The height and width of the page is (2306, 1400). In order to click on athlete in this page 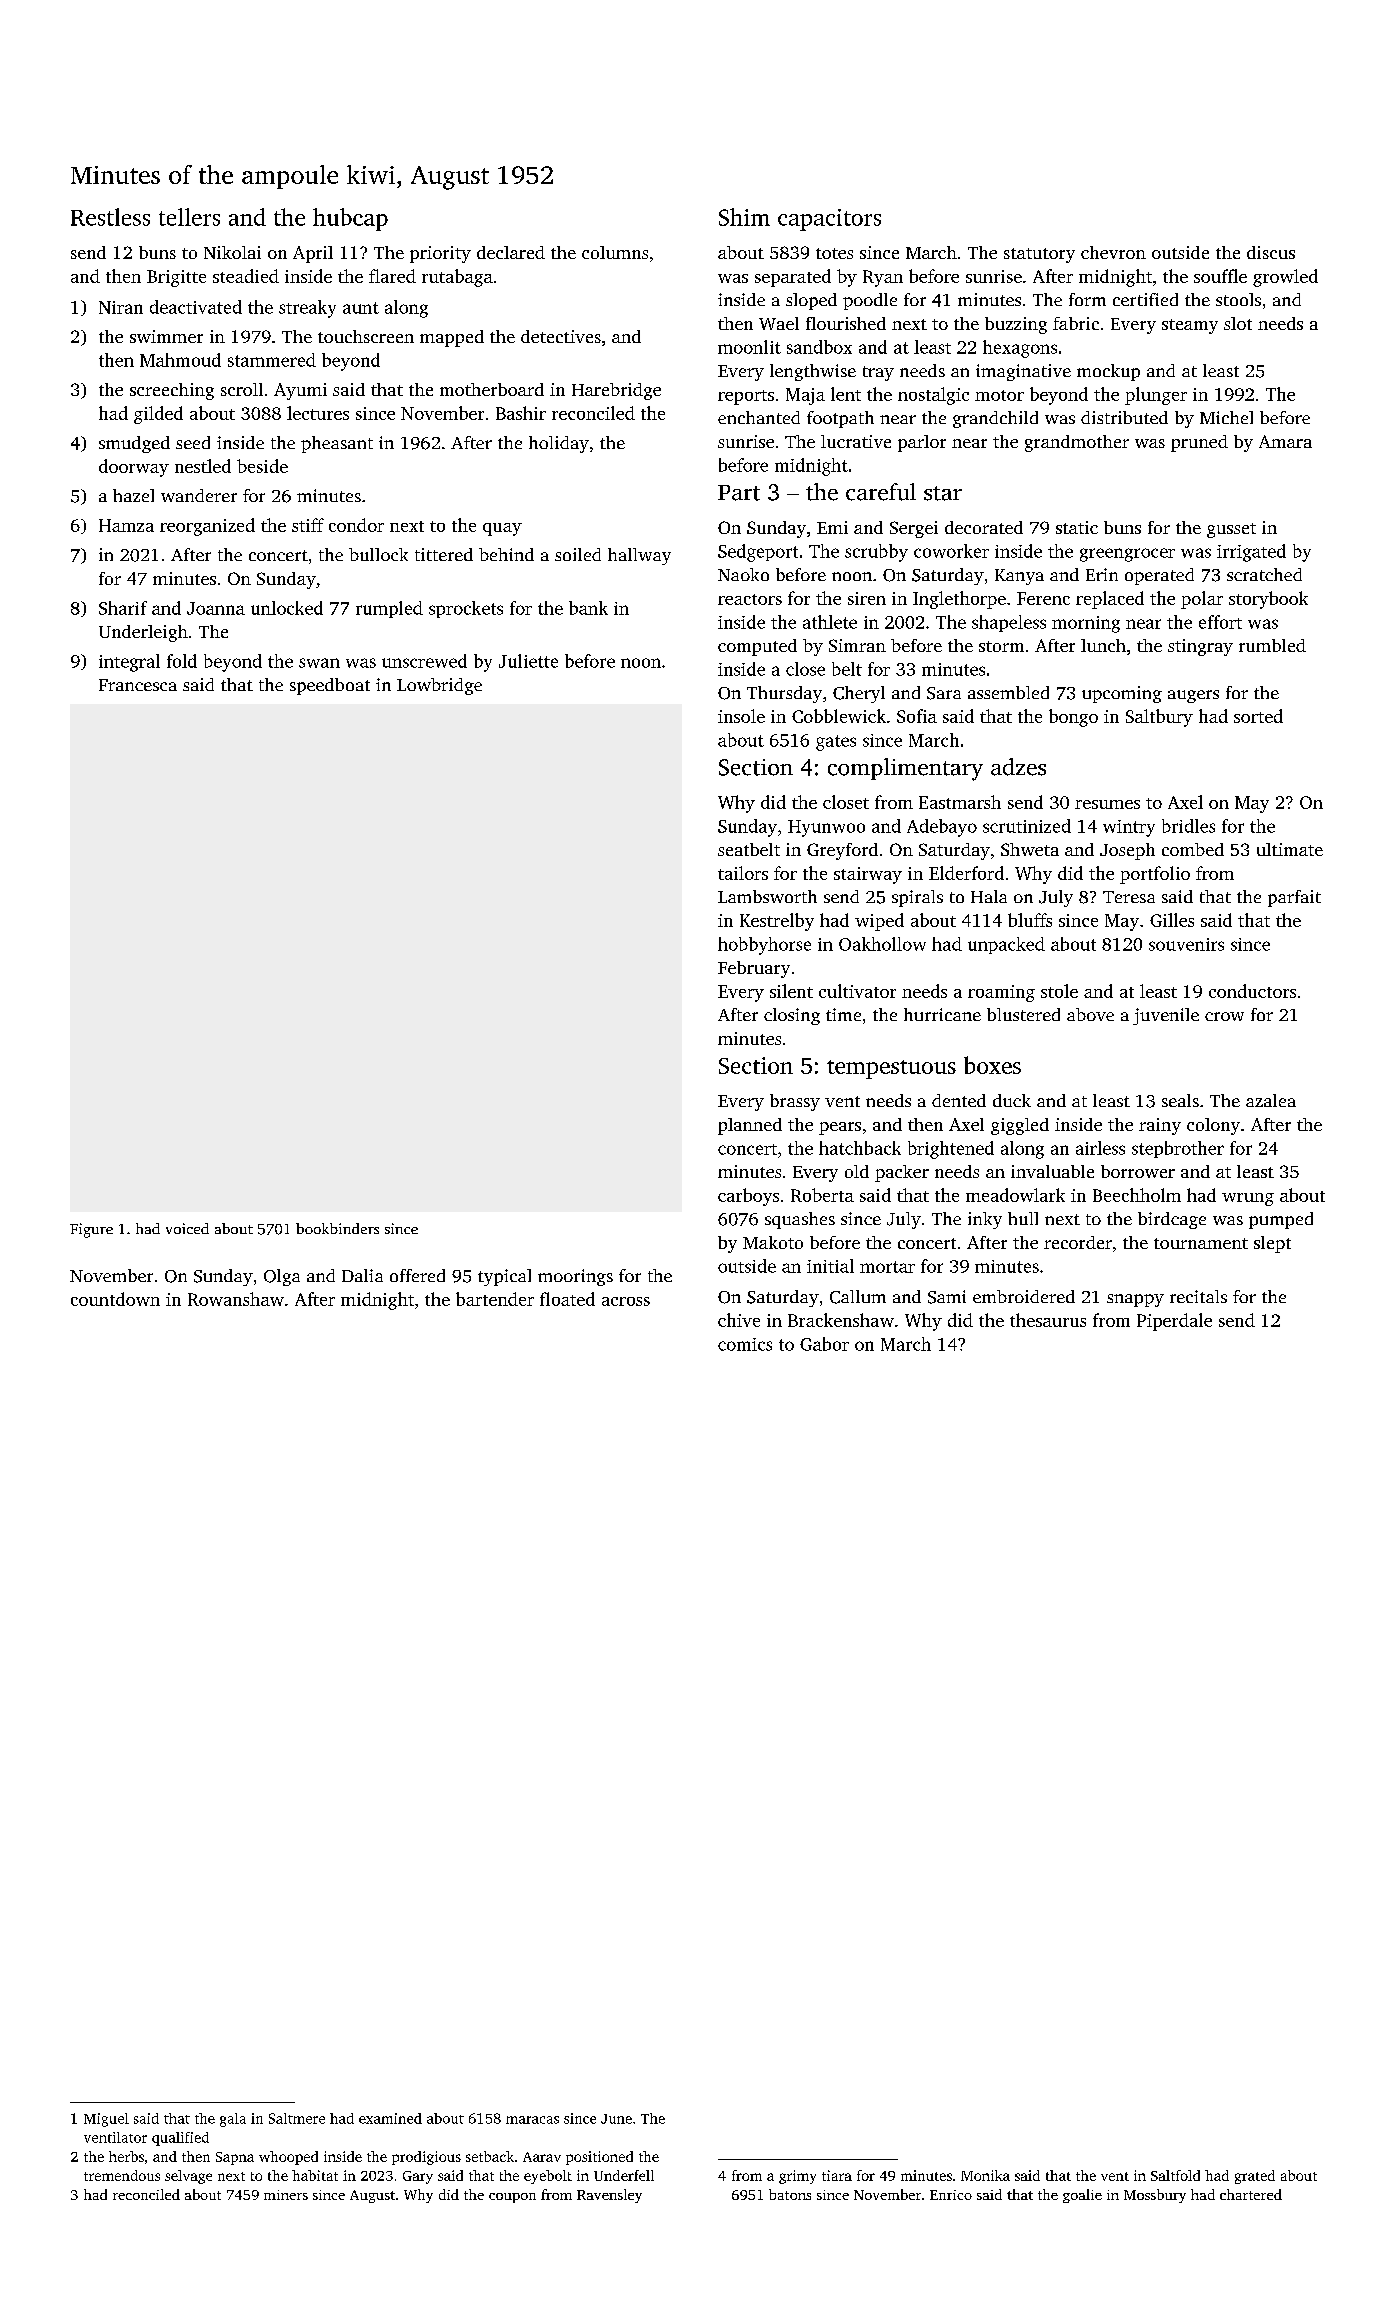, I will do `click(830, 622)`.
